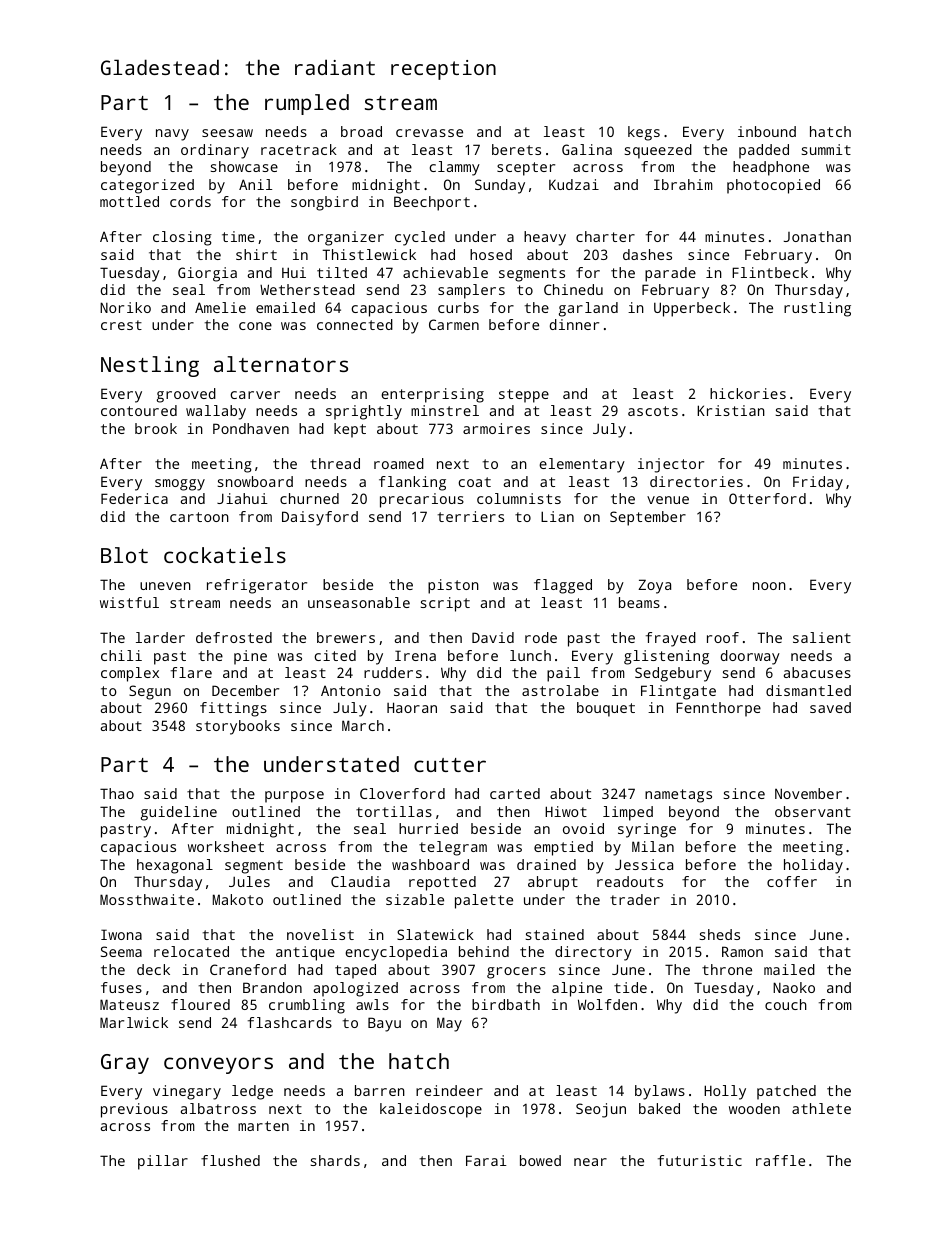 This page has height=1233, width=952. What do you see at coordinates (124, 555) in the page?
I see `Blot` at bounding box center [124, 555].
